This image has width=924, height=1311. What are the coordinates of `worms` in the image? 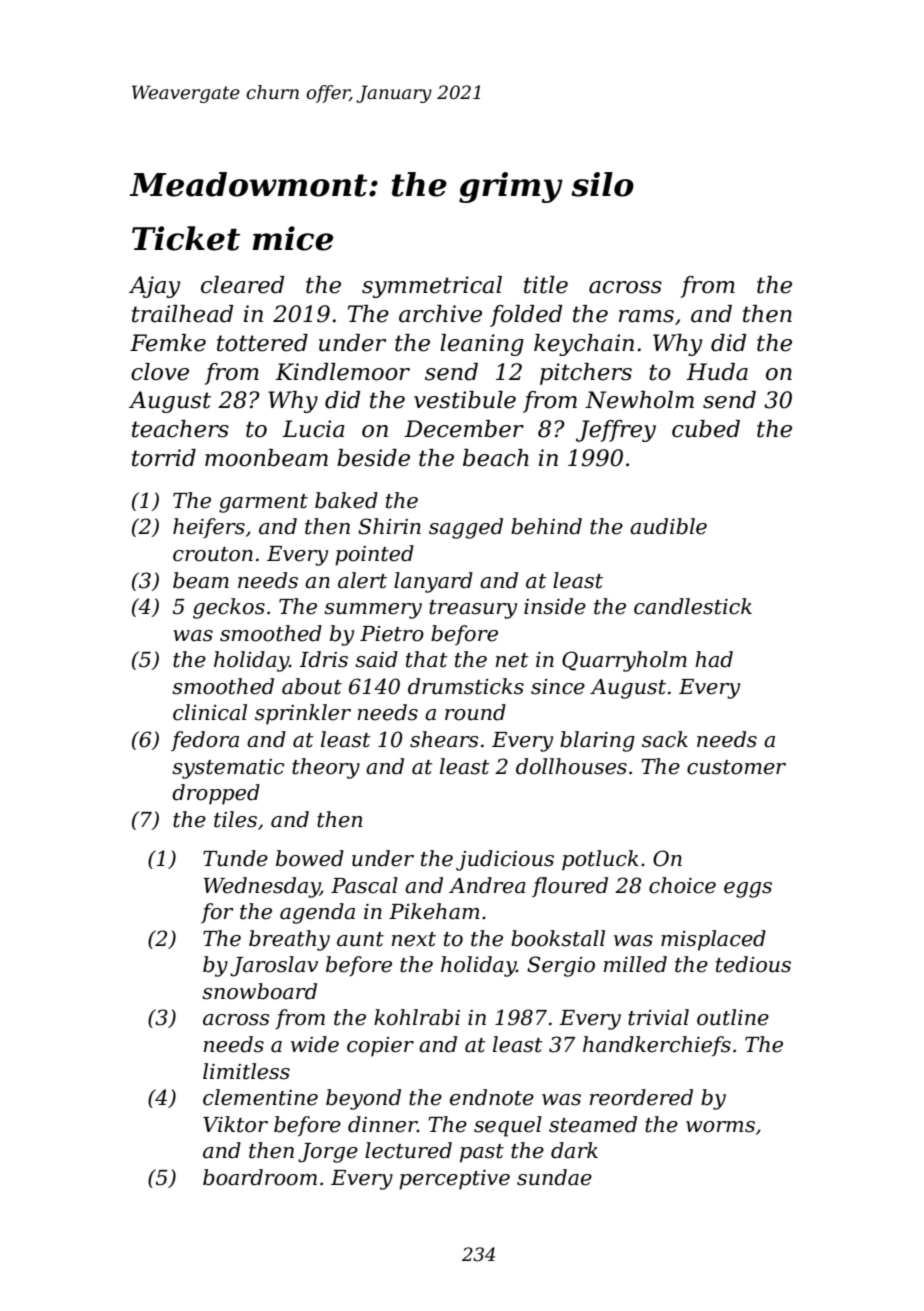 It's located at (720, 1127).
